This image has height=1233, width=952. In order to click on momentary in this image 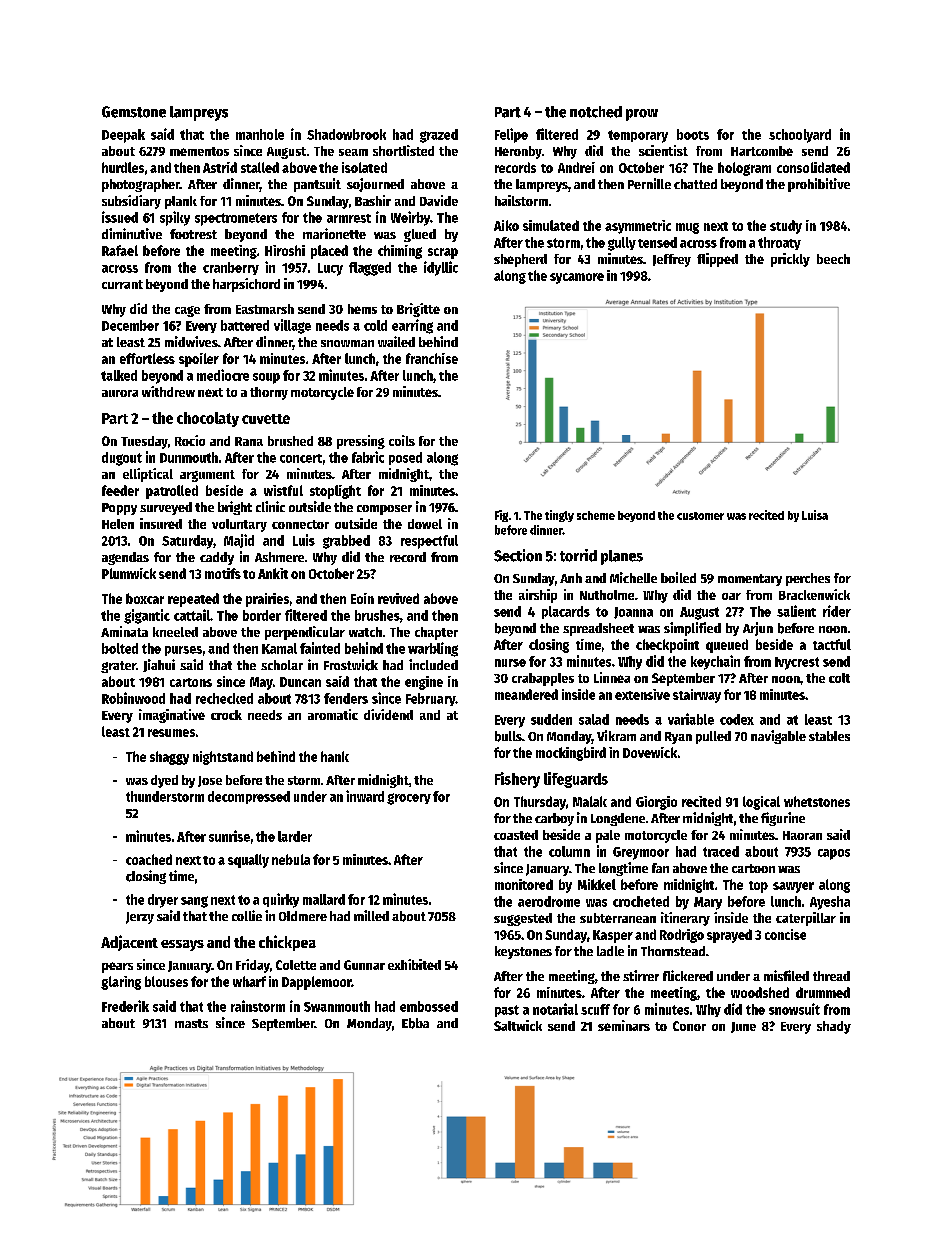, I will do `click(750, 580)`.
